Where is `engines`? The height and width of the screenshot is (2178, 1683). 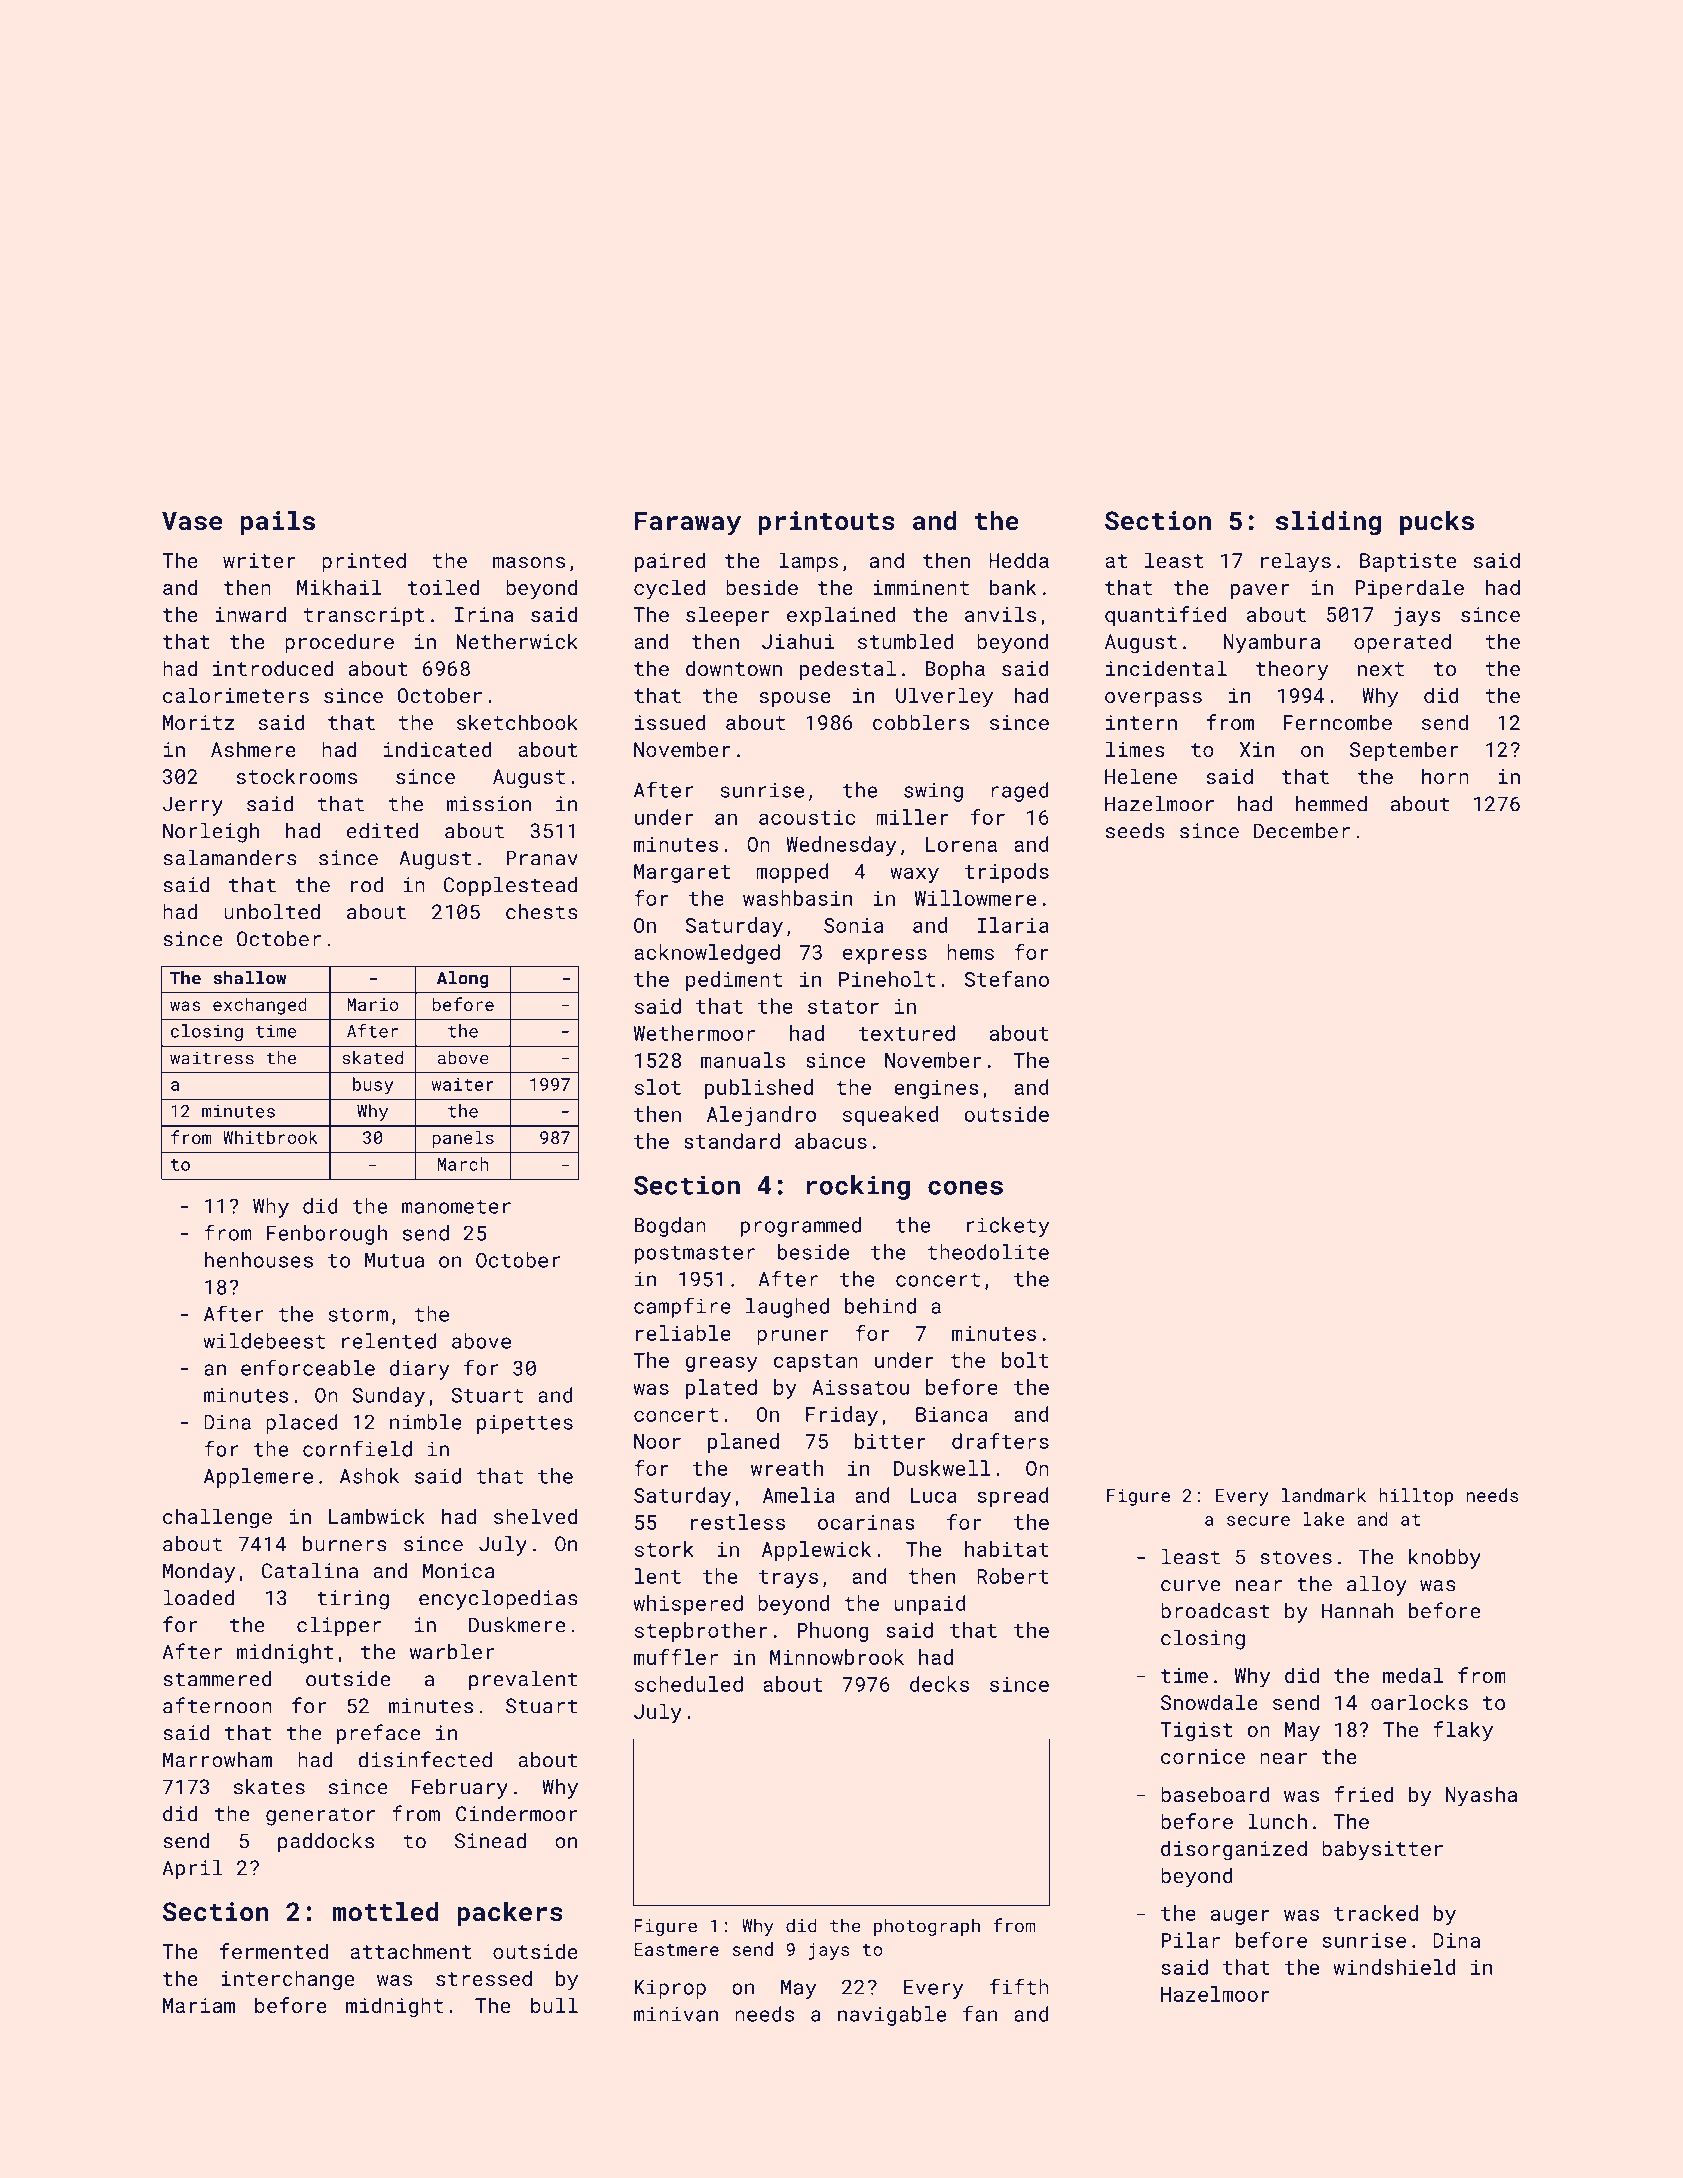 engines is located at coordinates (936, 1089).
